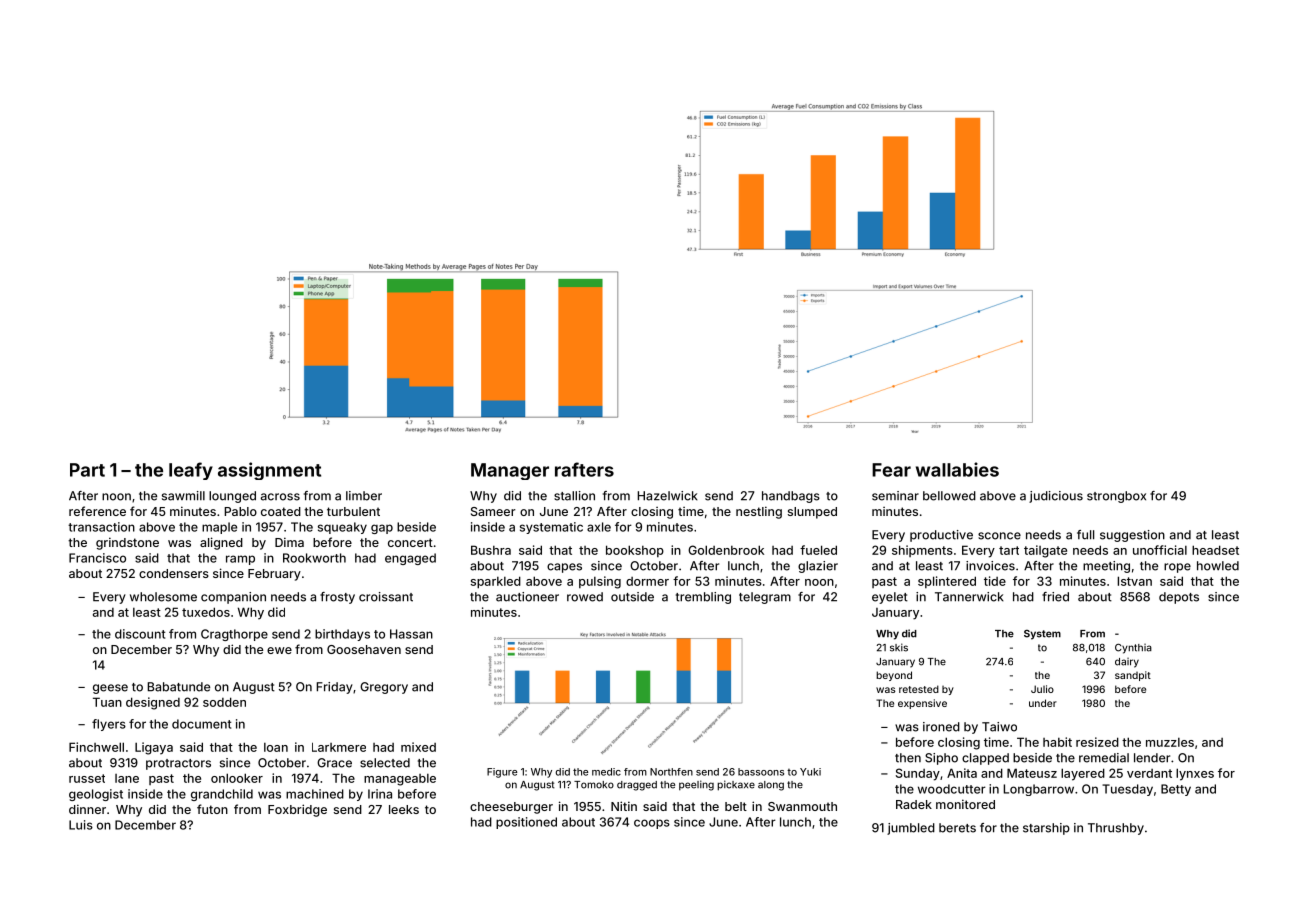  What do you see at coordinates (1097, 742) in the screenshot?
I see `resized` at bounding box center [1097, 742].
